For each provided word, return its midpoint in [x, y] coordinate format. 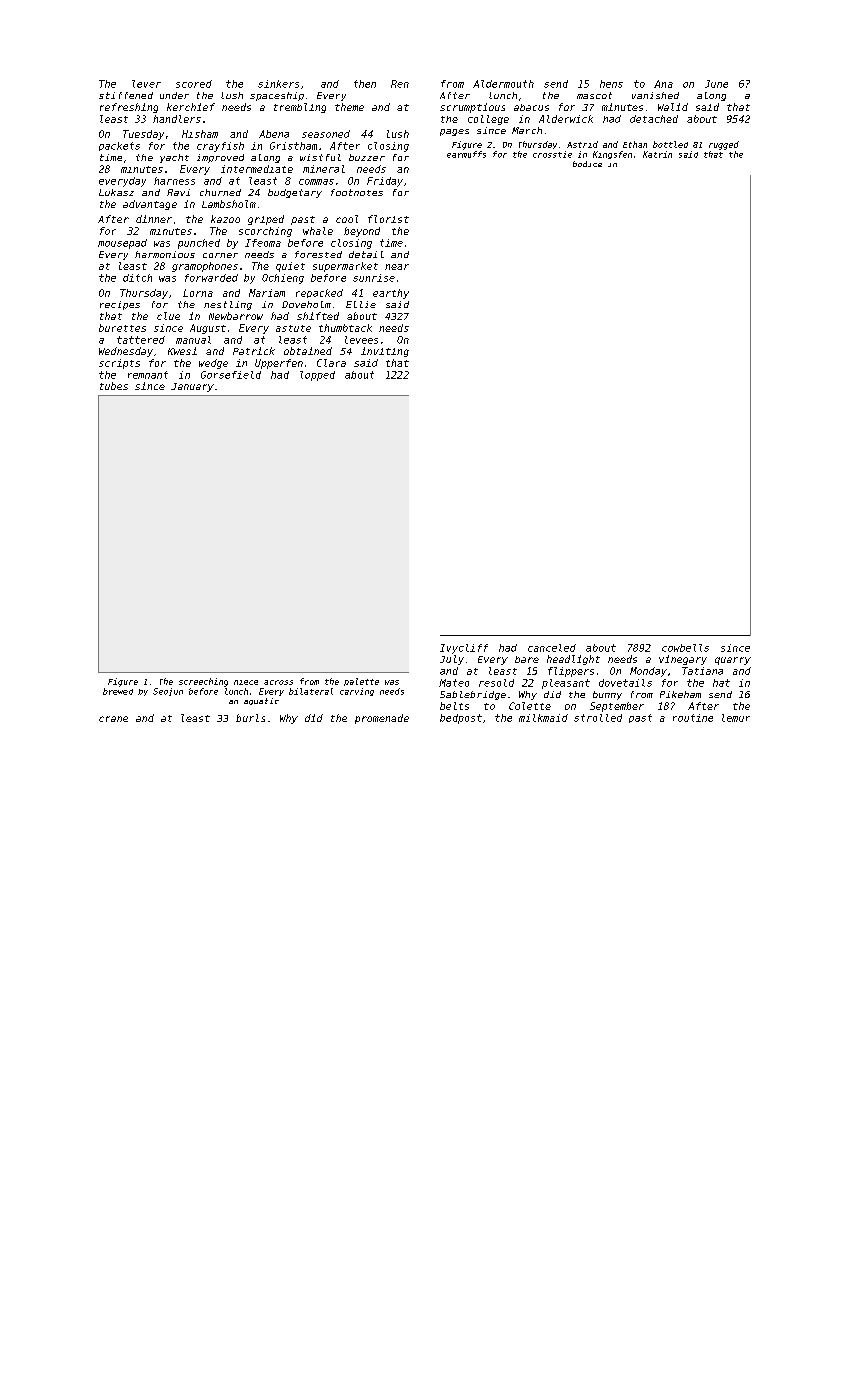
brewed [118, 691]
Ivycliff [464, 649]
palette [361, 682]
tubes [114, 386]
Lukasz [116, 192]
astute [293, 328]
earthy [391, 294]
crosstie [552, 154]
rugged [724, 145]
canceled [552, 648]
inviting [385, 352]
